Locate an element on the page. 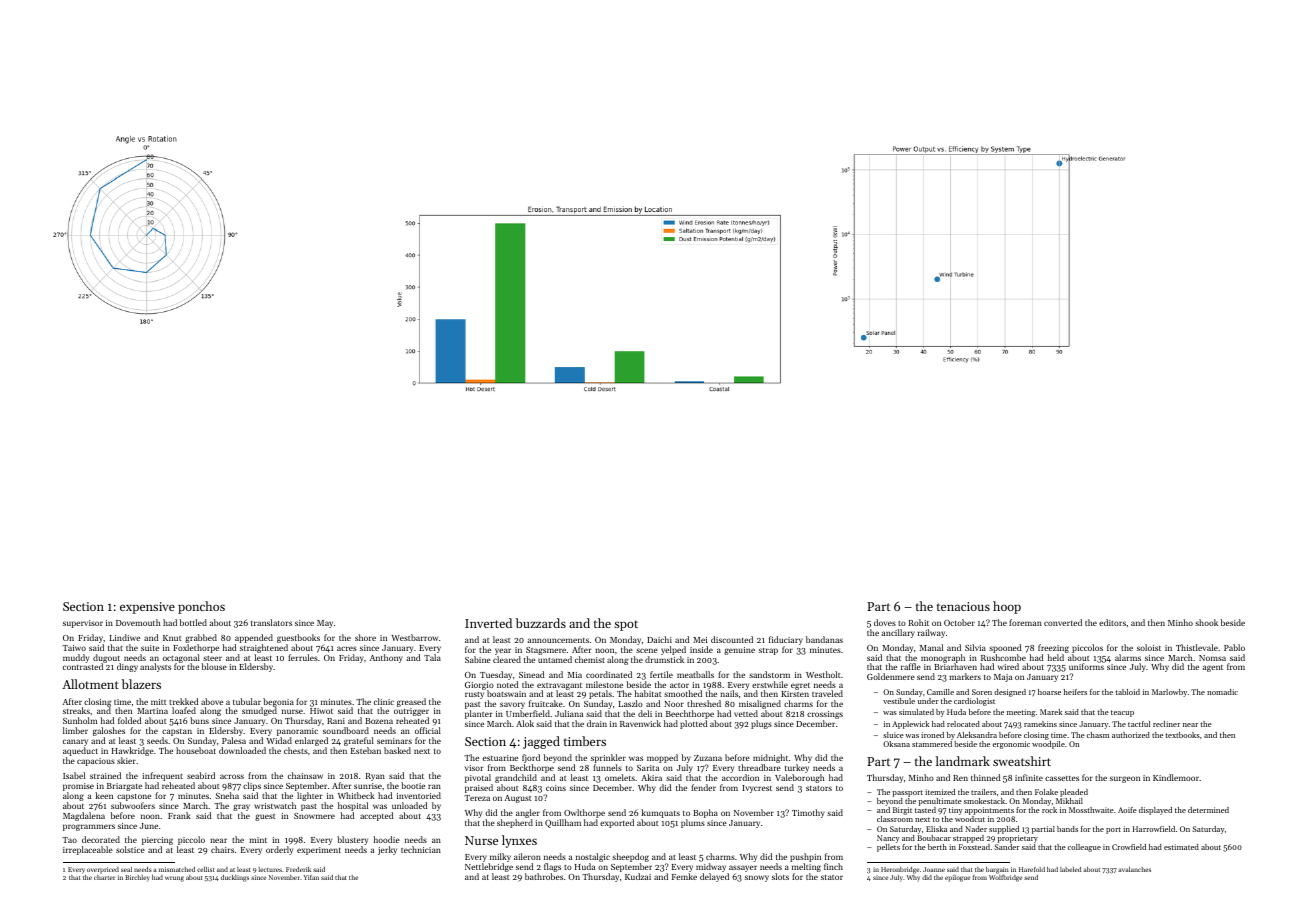 Image resolution: width=1308 pixels, height=924 pixels. hoop is located at coordinates (1007, 607).
